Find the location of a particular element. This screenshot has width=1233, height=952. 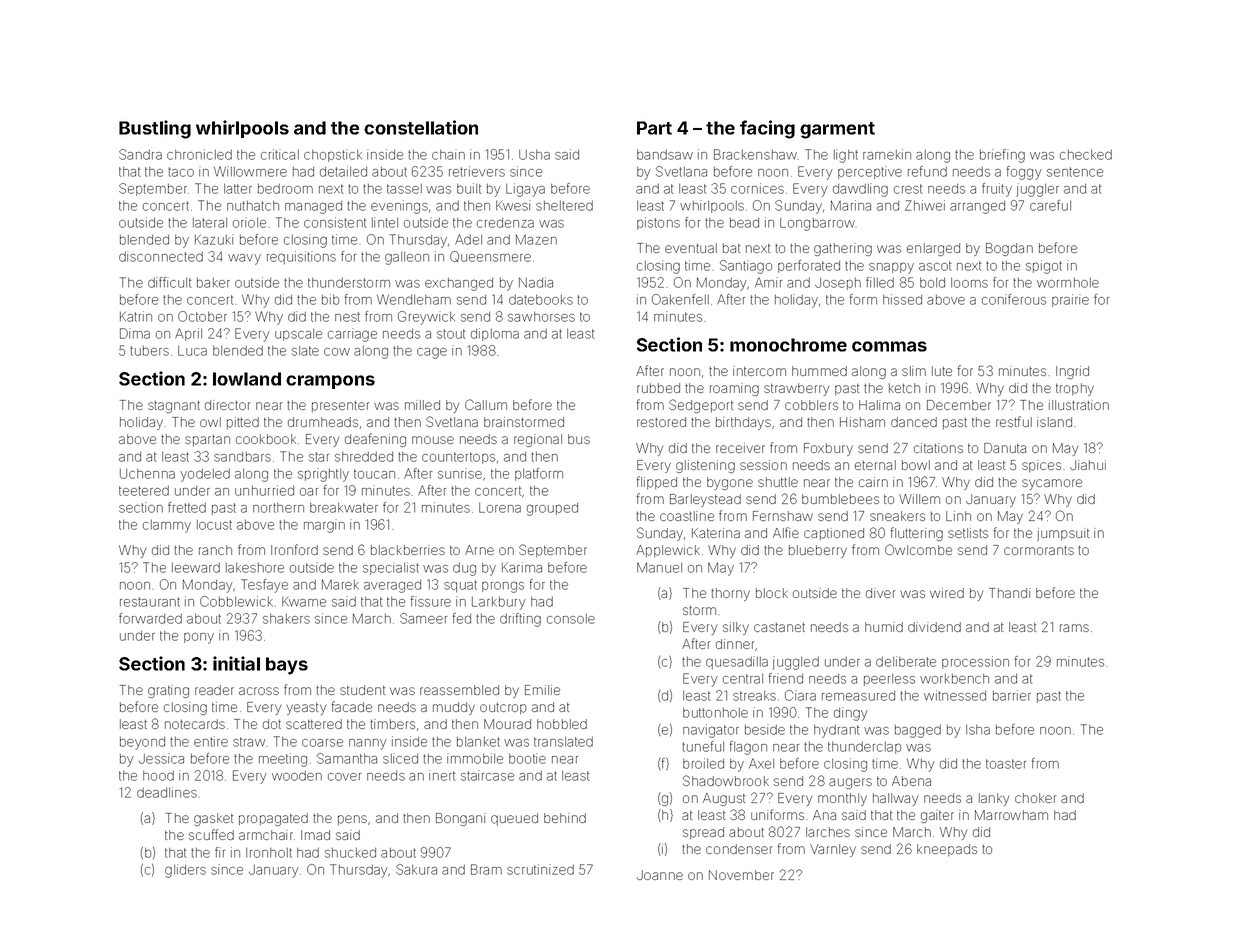

eternal is located at coordinates (875, 465).
